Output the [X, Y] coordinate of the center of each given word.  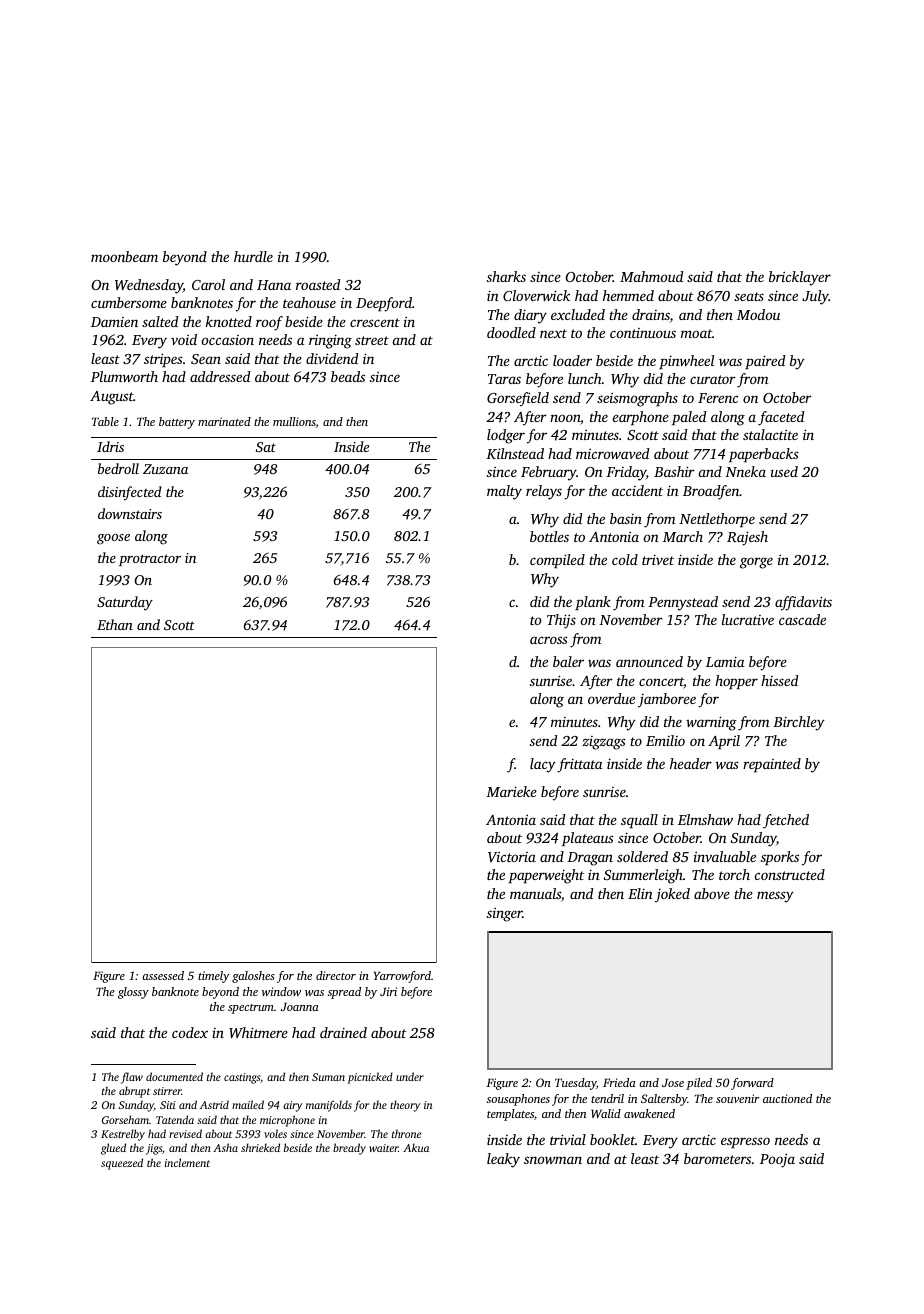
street [372, 340]
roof [269, 323]
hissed [779, 680]
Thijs [561, 621]
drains [651, 314]
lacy [543, 765]
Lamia [725, 661]
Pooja [777, 1160]
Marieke [511, 791]
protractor [150, 560]
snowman [553, 1160]
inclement [187, 1162]
